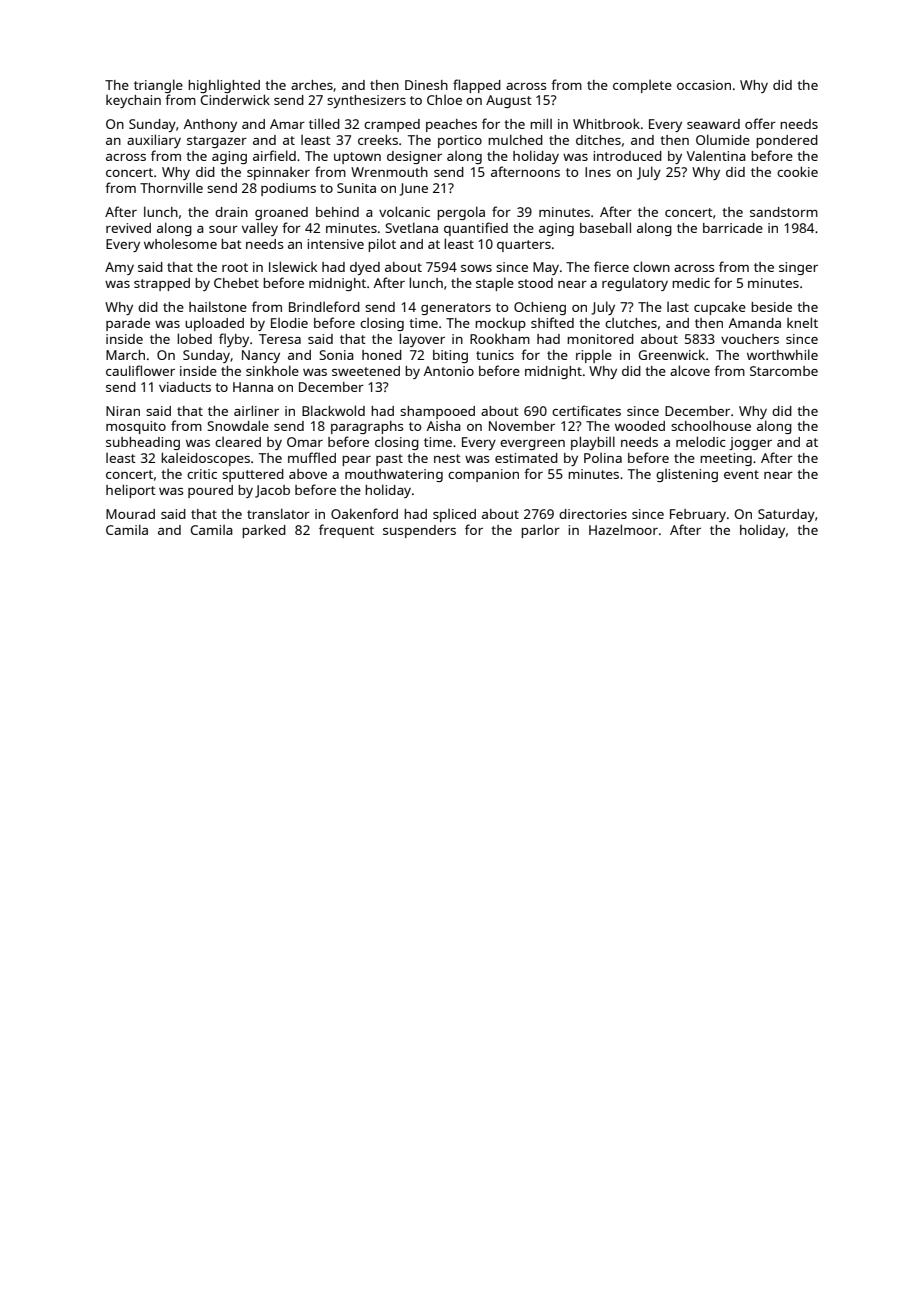  I want to click on sinkhole, so click(272, 370).
